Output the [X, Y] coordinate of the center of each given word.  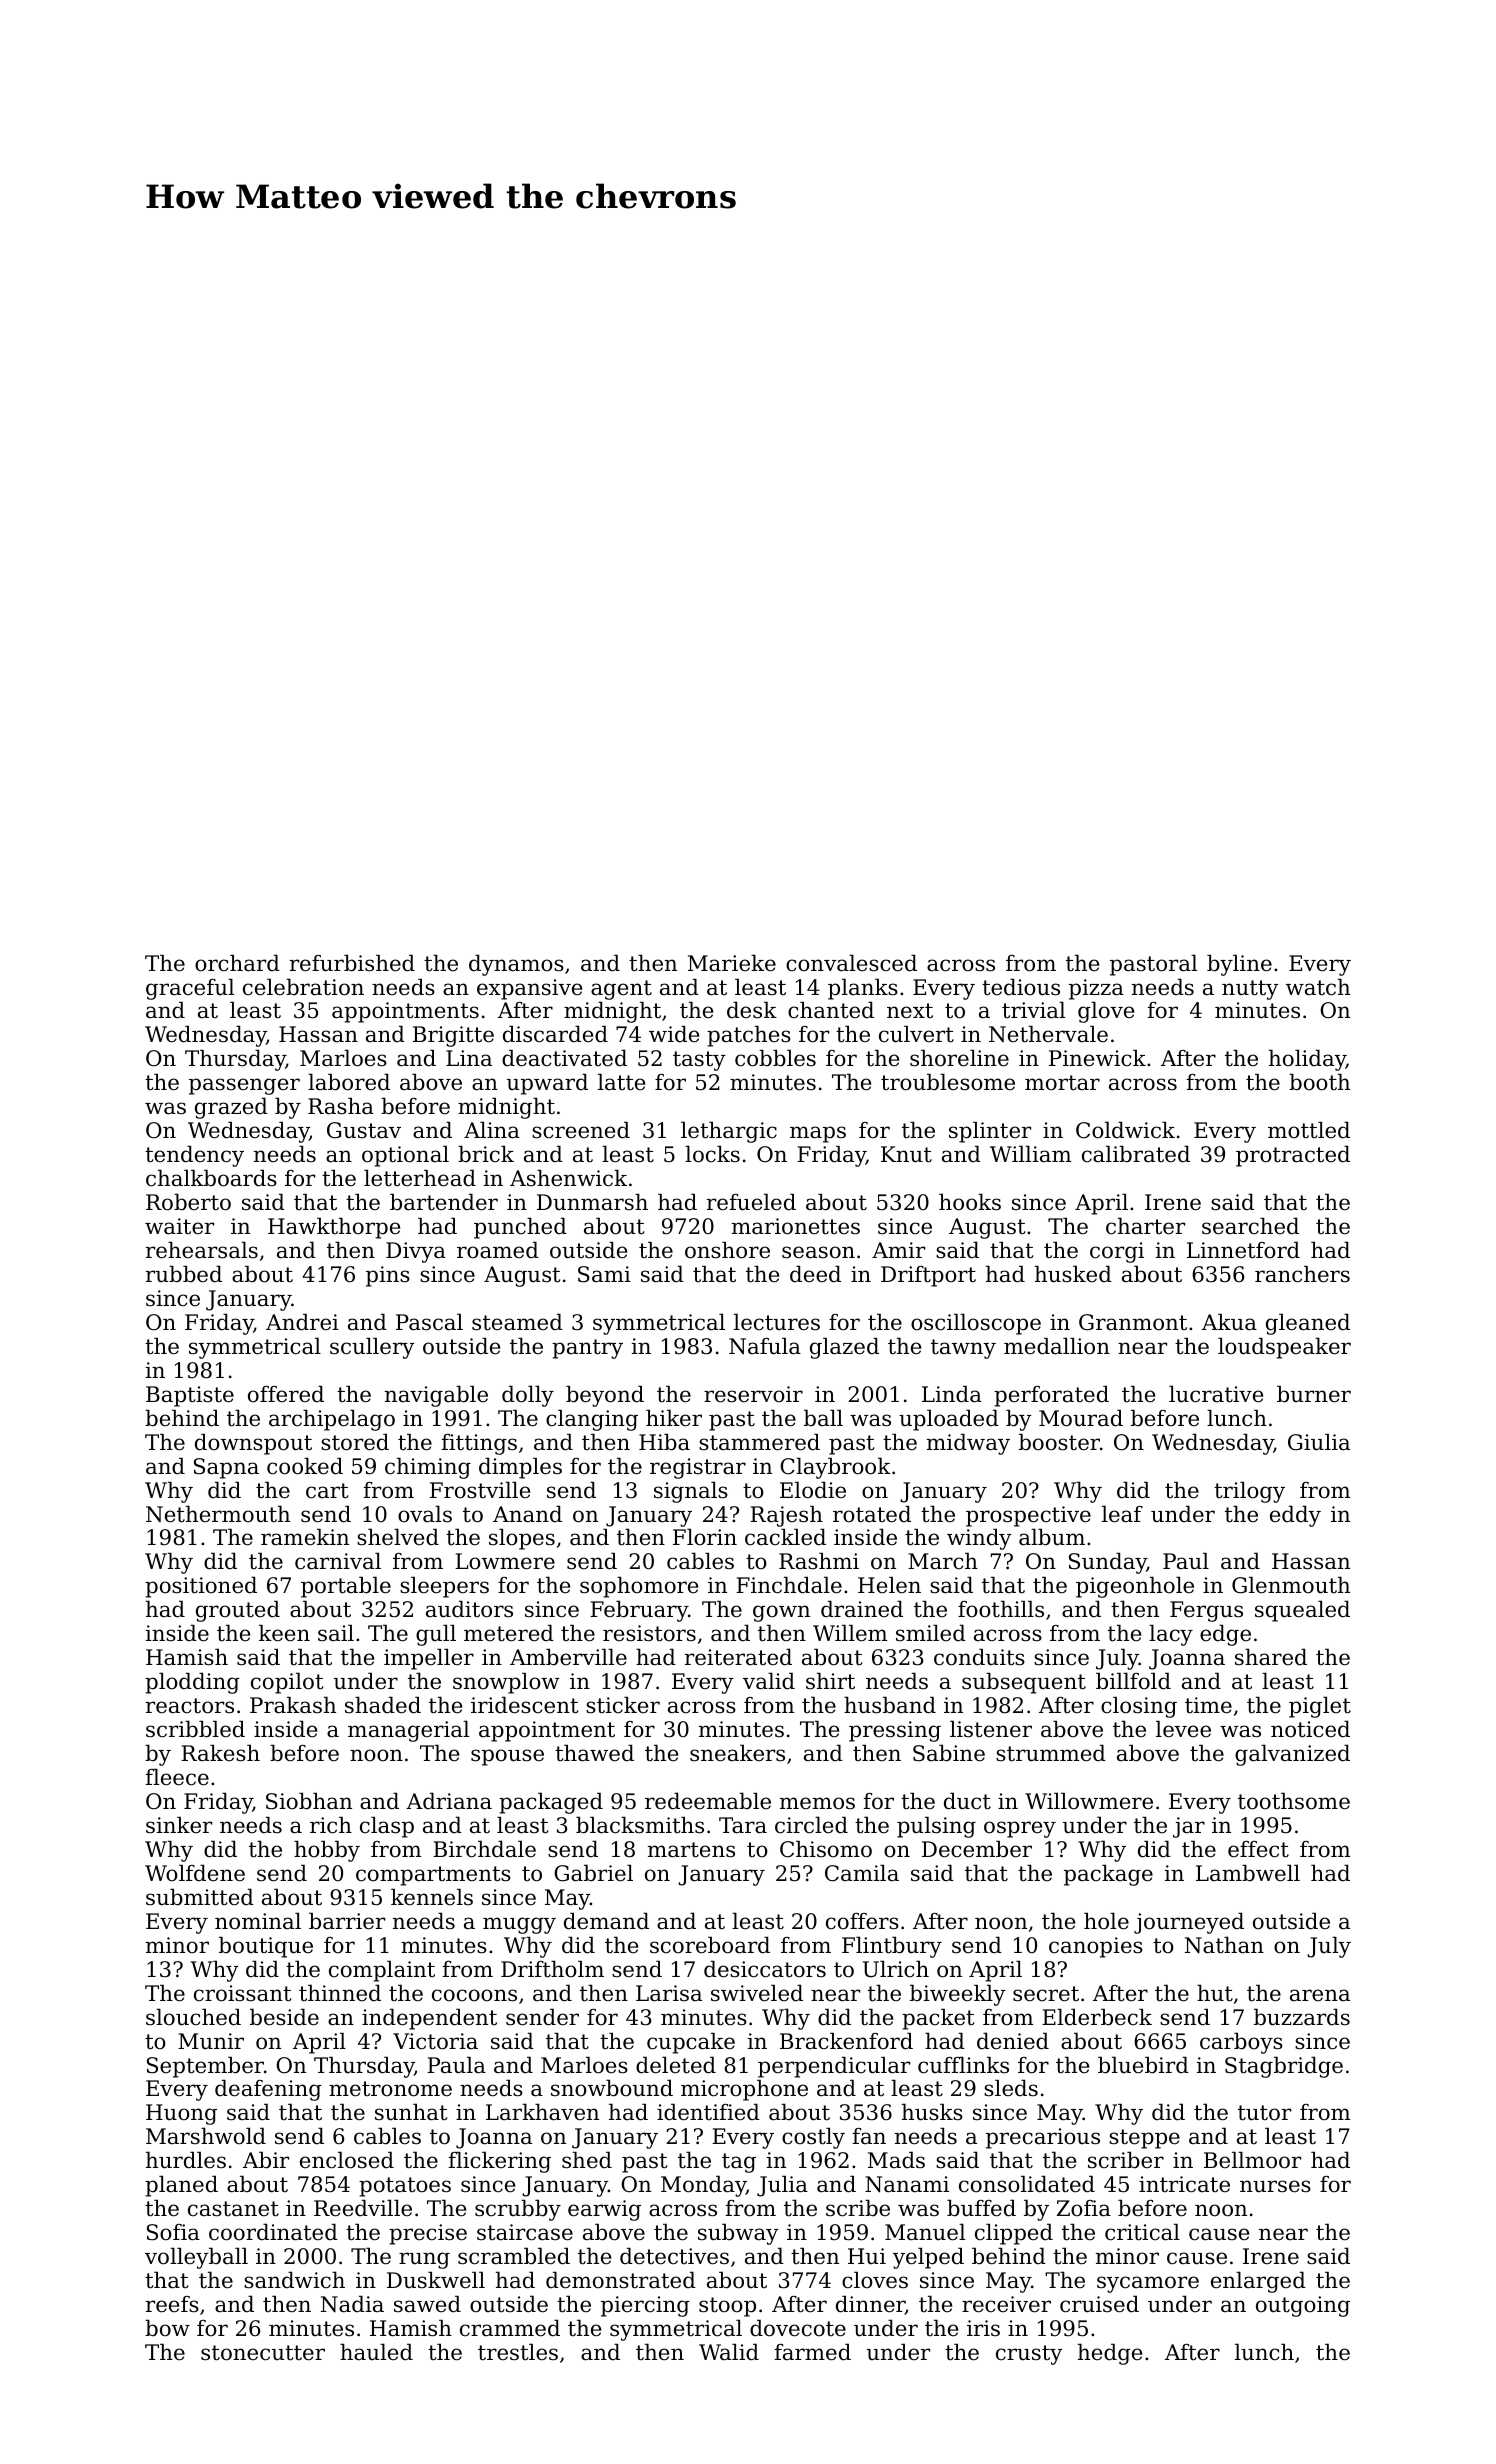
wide [674, 1034]
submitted [200, 1897]
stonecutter [263, 2353]
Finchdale [789, 1585]
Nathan [1224, 1945]
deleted [676, 2065]
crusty [1029, 2355]
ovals [425, 1514]
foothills [1001, 1609]
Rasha [341, 1106]
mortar [1062, 1083]
